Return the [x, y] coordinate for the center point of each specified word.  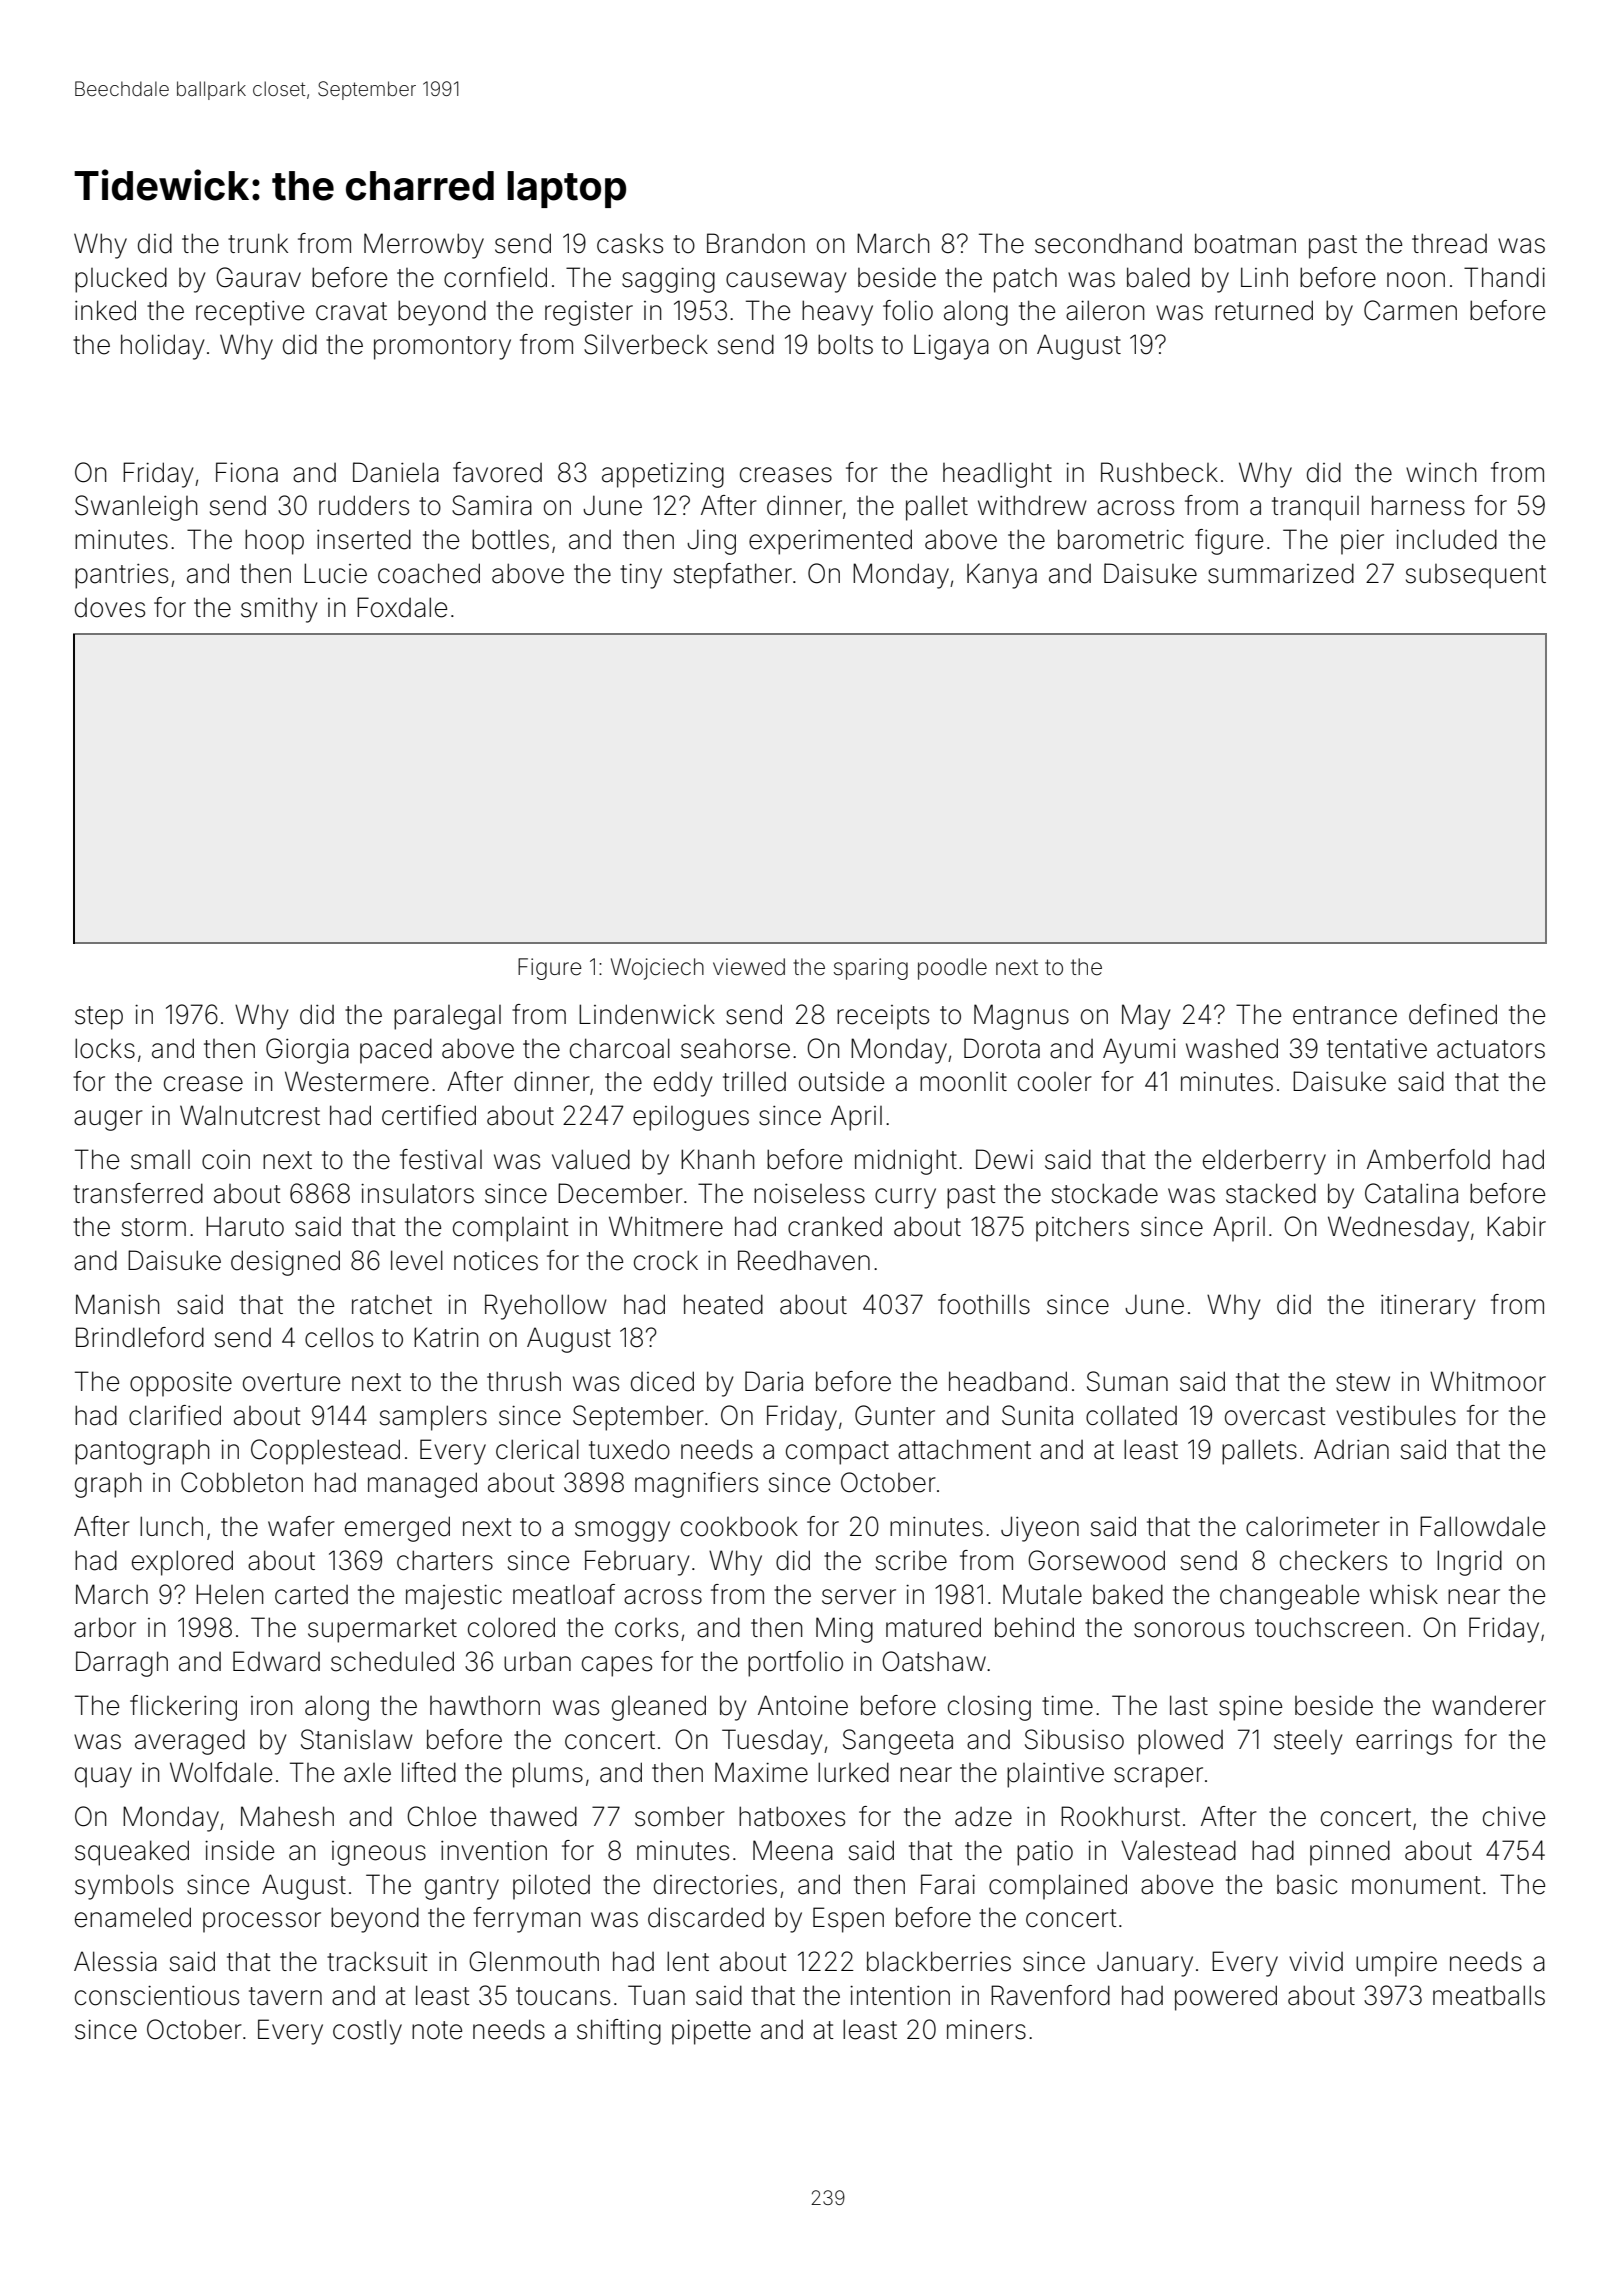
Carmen [1410, 310]
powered [1226, 1998]
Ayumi [1139, 1051]
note [437, 2030]
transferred [138, 1193]
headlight [997, 475]
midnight [906, 1162]
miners [986, 2030]
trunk [258, 243]
